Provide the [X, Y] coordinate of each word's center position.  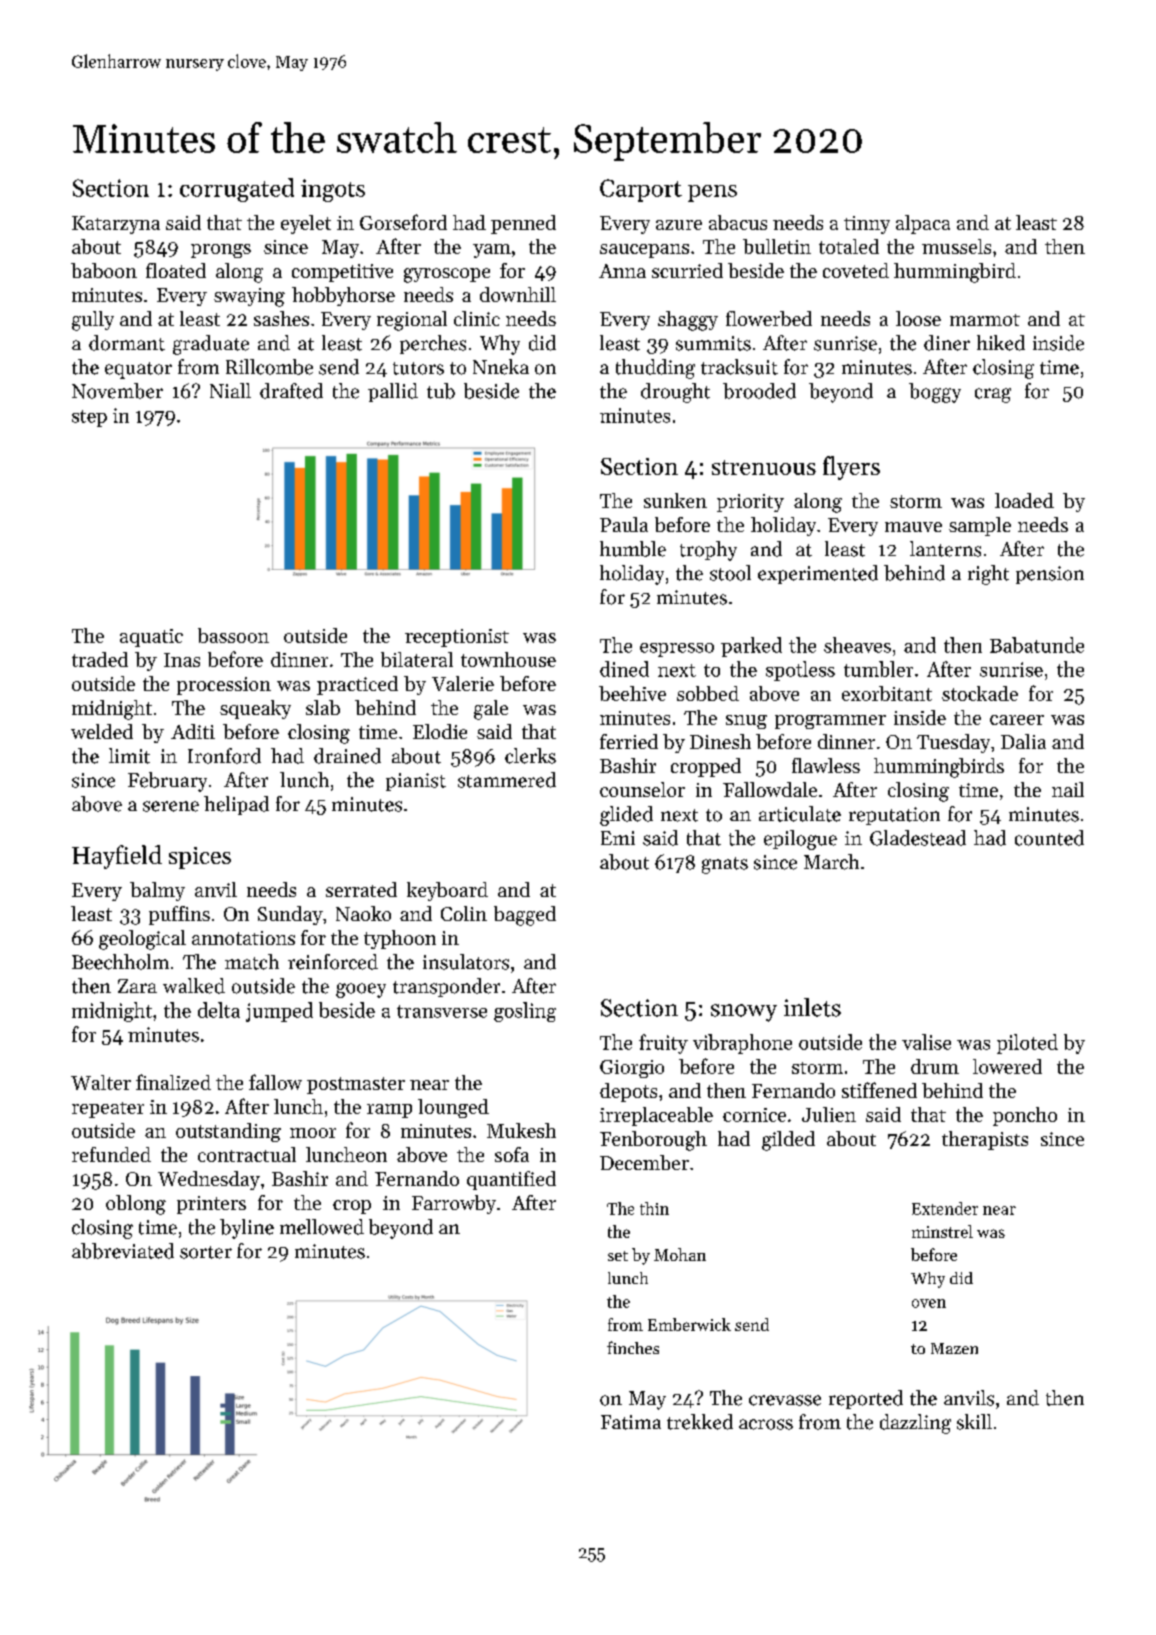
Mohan [680, 1254]
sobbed [708, 693]
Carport [641, 190]
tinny [867, 225]
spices [200, 858]
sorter [206, 1252]
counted [1049, 838]
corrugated [237, 190]
